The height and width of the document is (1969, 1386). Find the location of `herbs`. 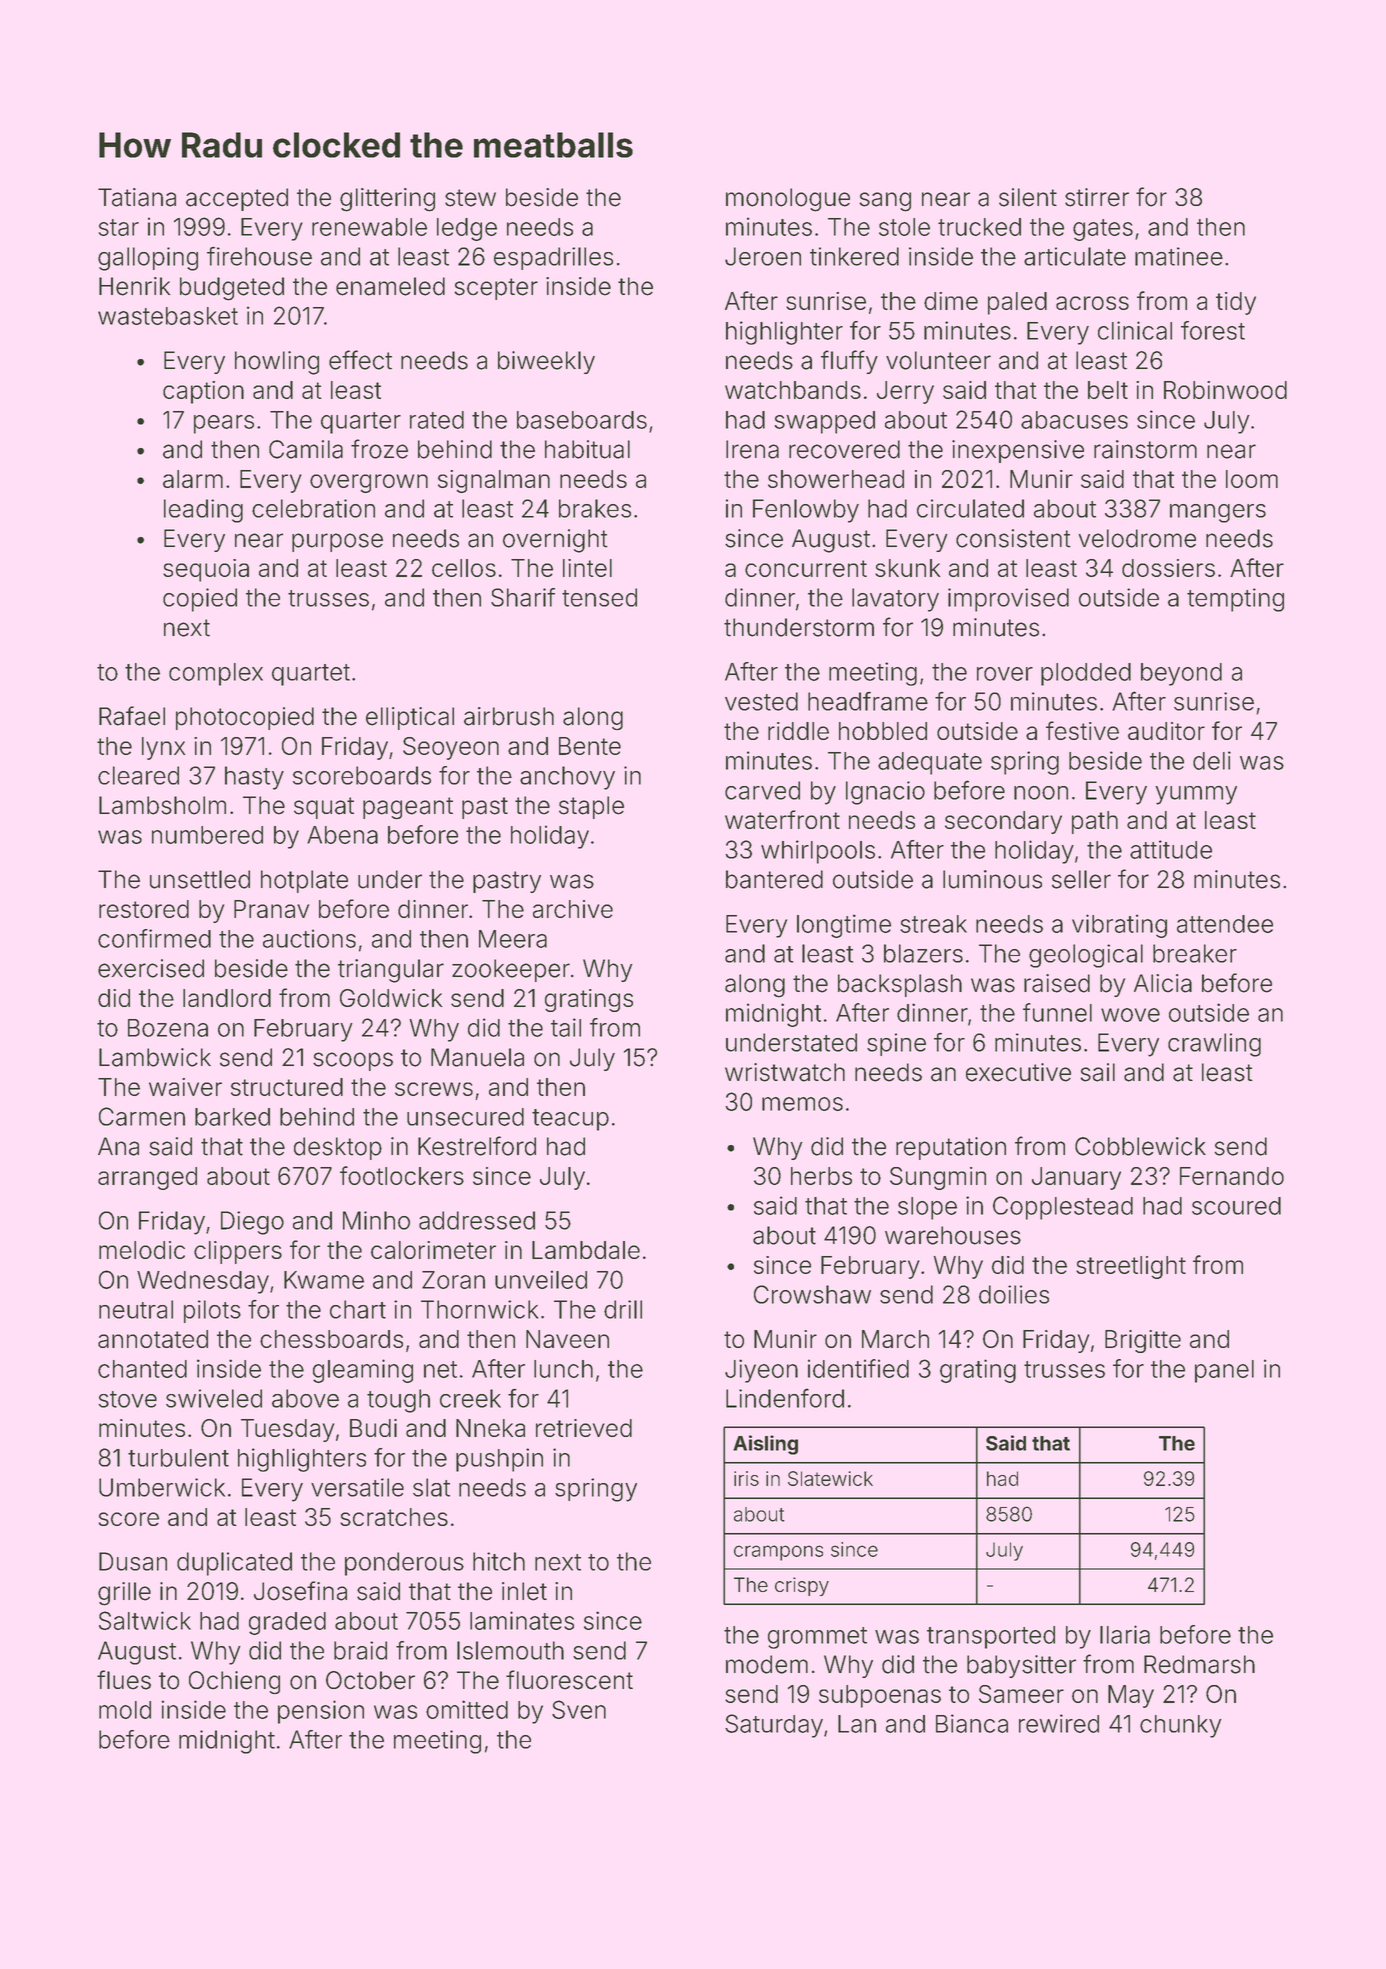

herbs is located at coordinates (821, 1176).
